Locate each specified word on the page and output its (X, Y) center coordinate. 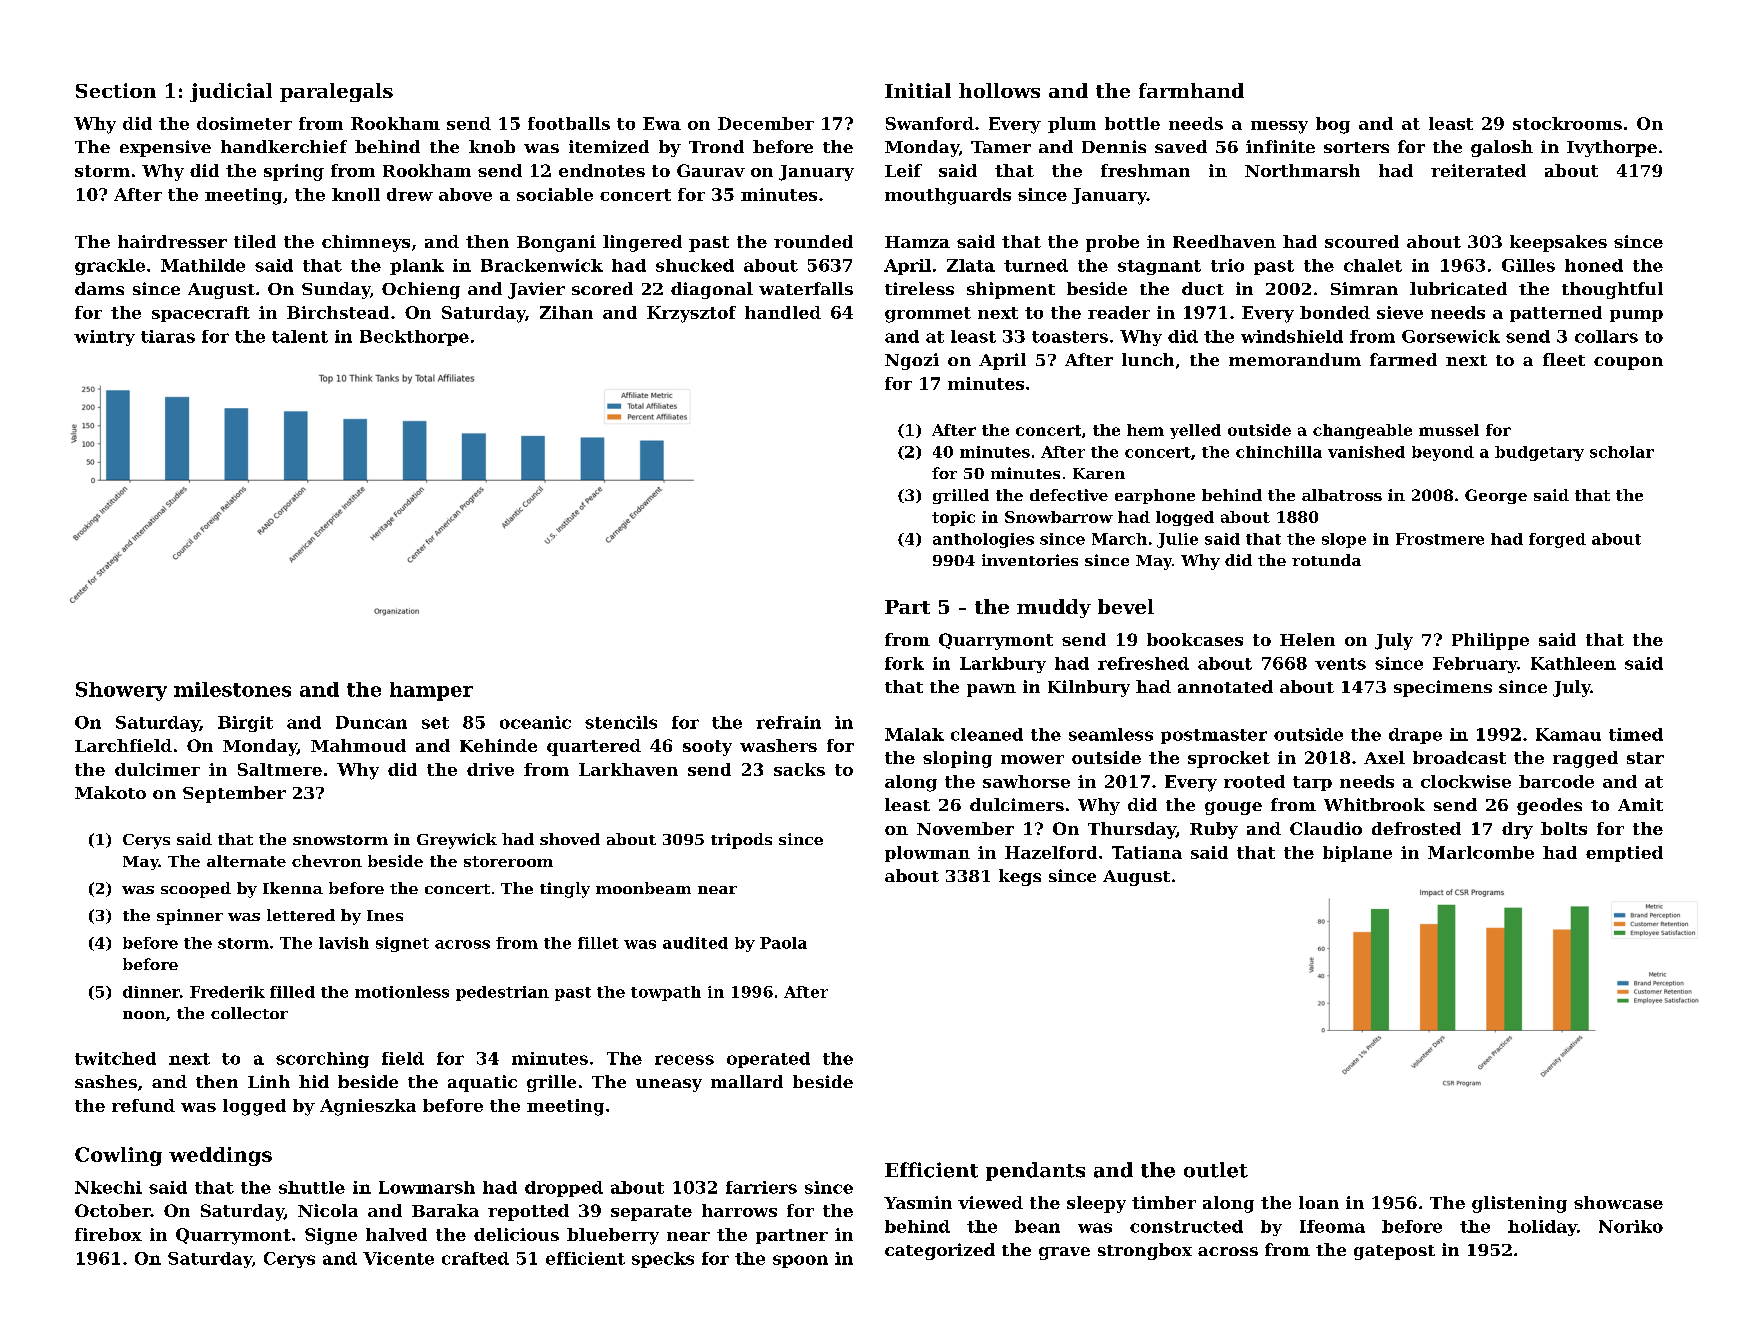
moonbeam (643, 888)
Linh (269, 1081)
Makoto (110, 792)
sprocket (1229, 759)
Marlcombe (1481, 852)
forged (1557, 540)
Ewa (662, 123)
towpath (666, 993)
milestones (232, 689)
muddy (1054, 608)
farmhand (1191, 90)
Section (116, 90)
